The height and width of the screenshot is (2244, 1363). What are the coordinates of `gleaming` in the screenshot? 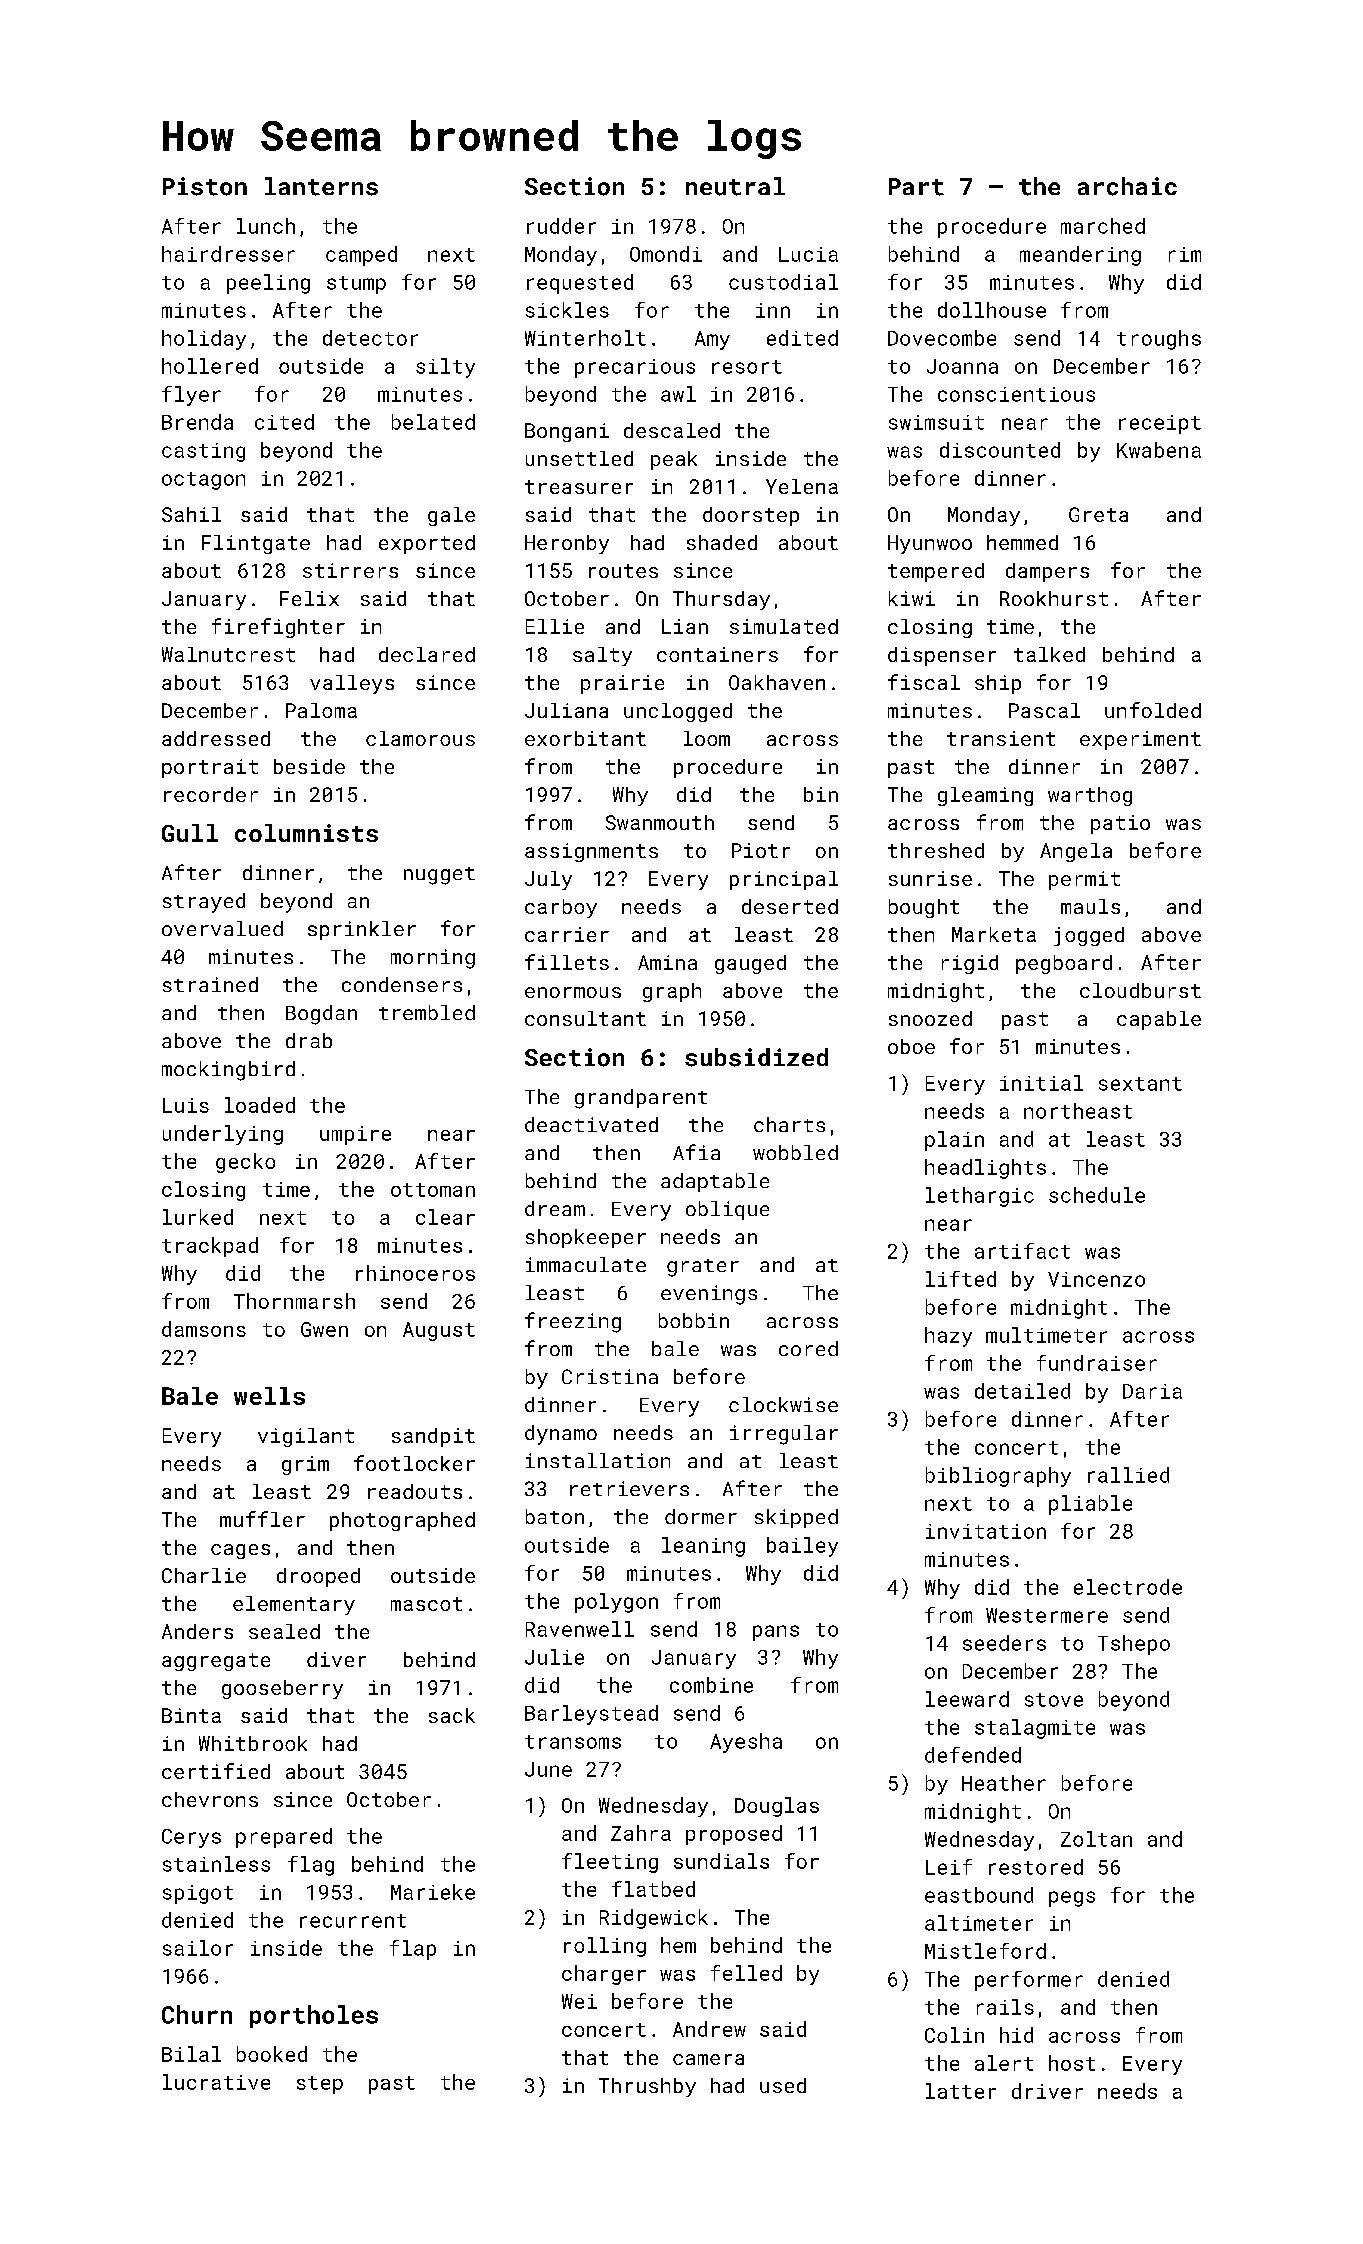 It's located at (985, 796).
